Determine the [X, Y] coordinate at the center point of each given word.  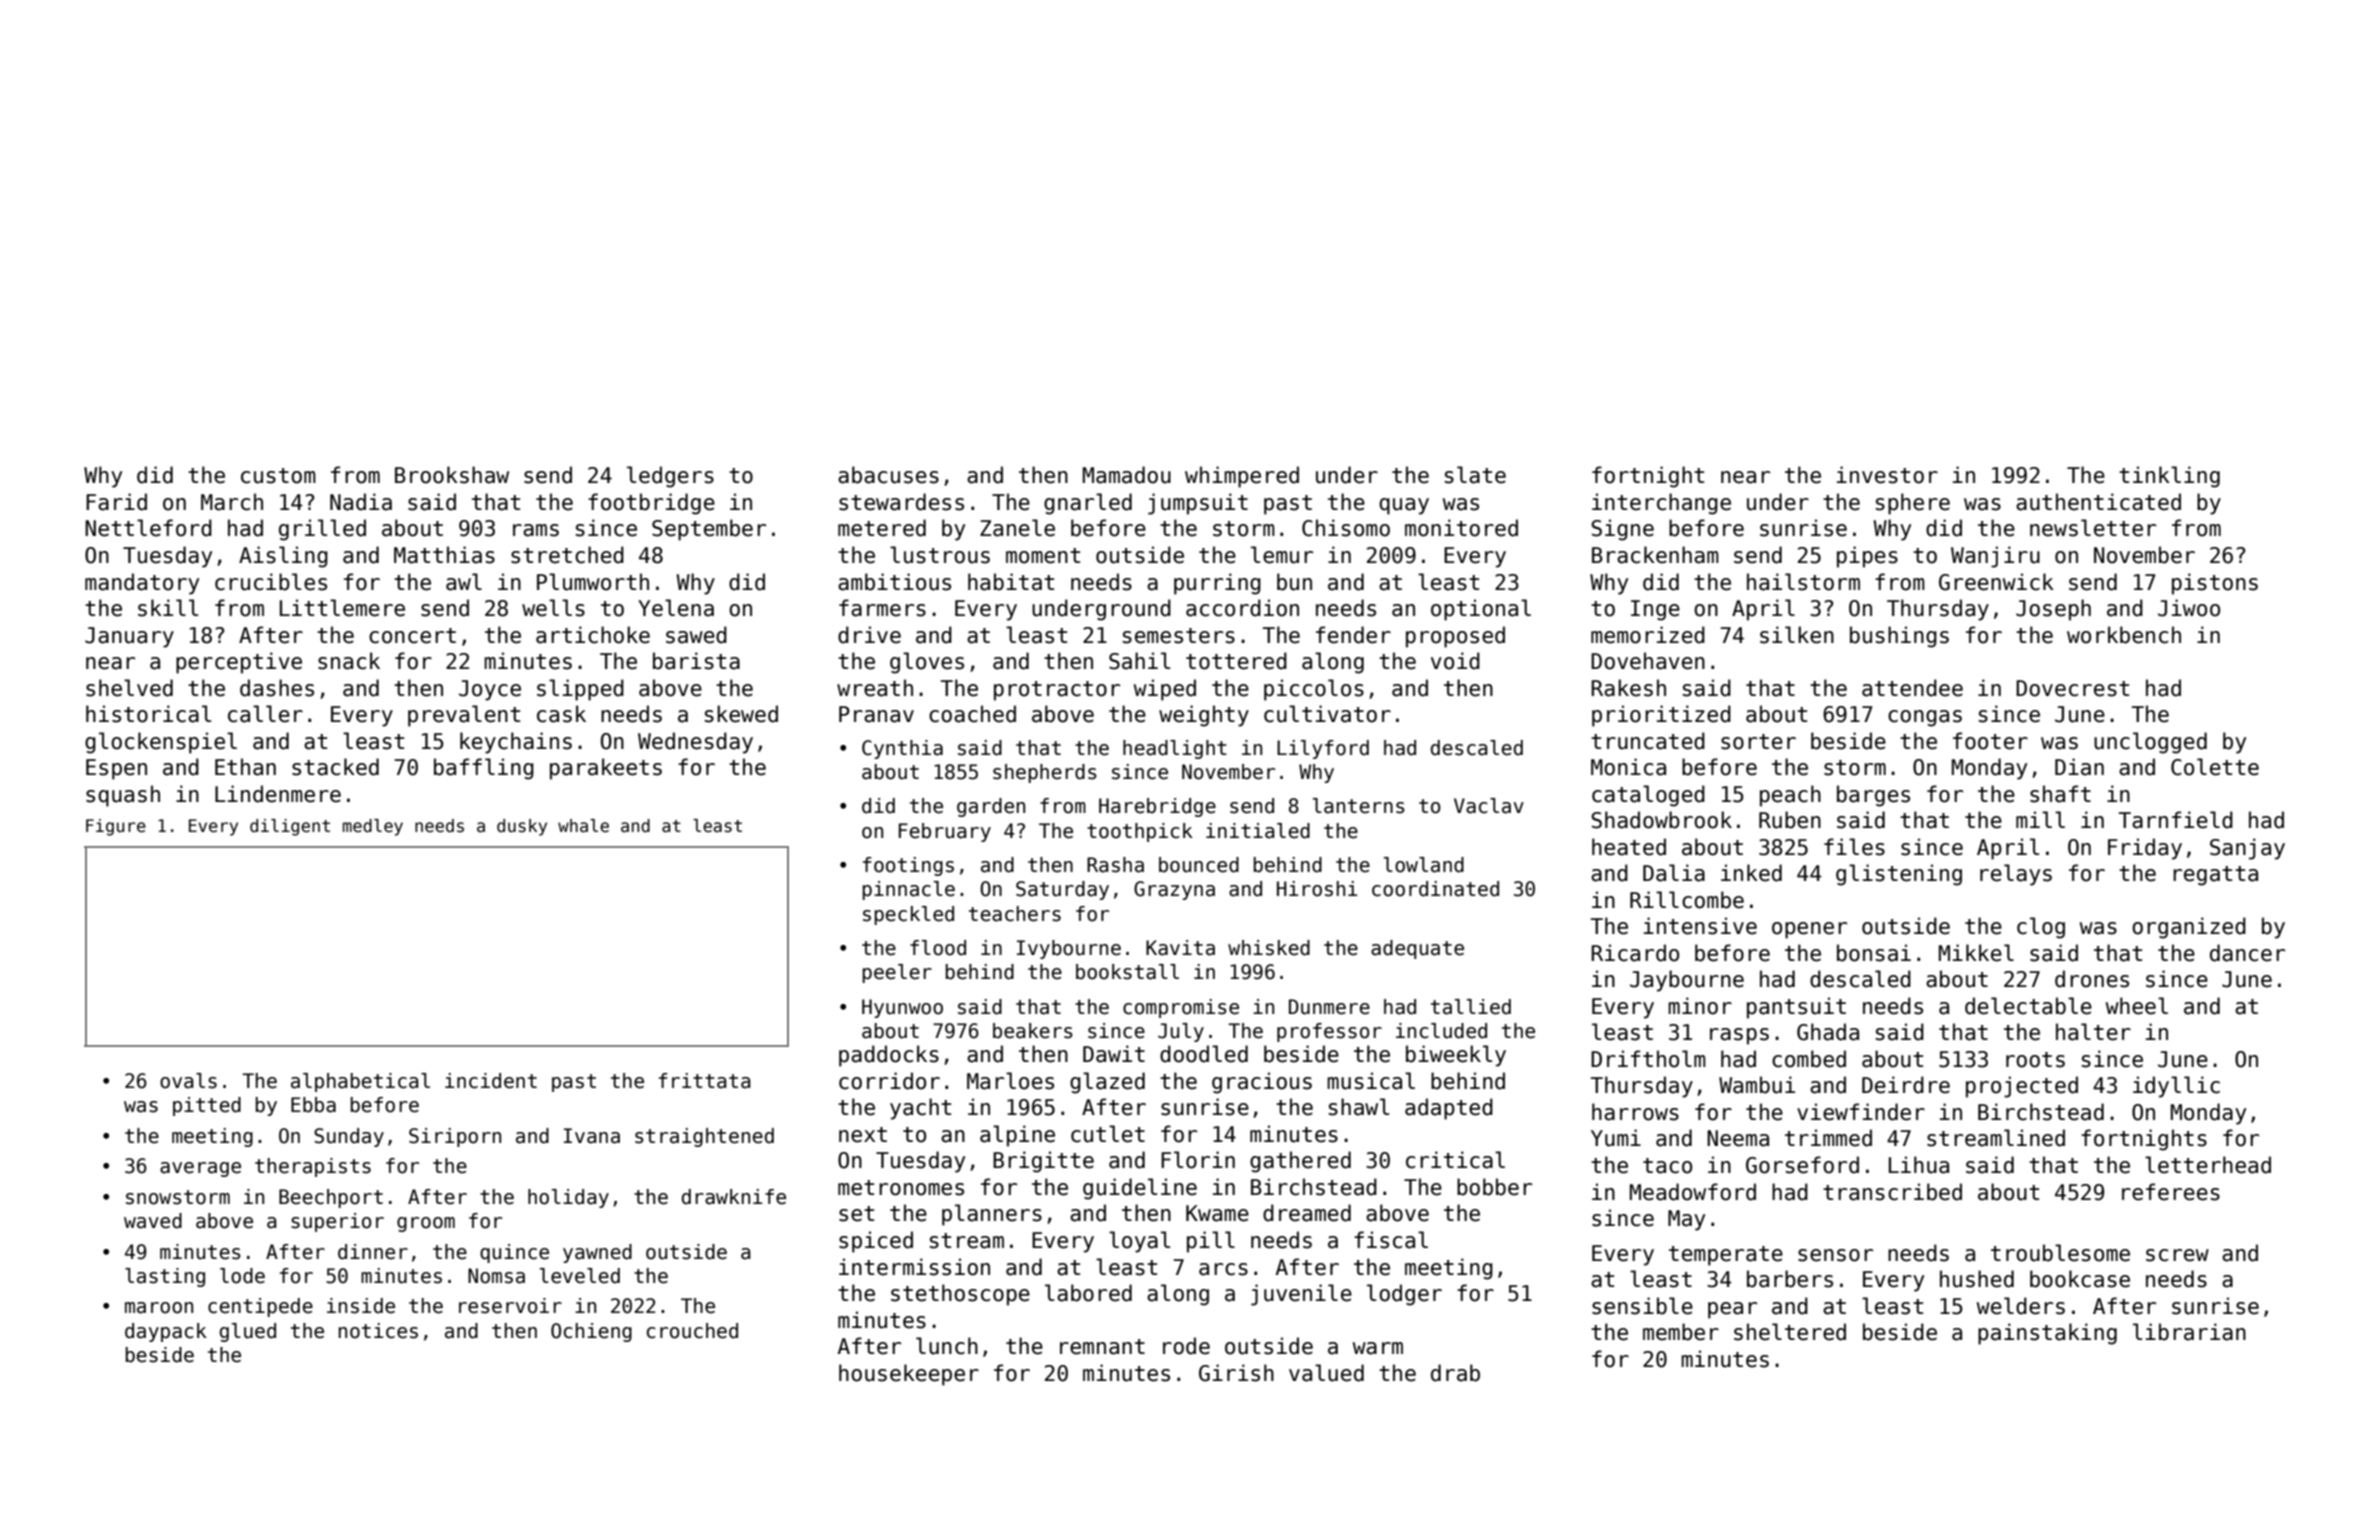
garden [991, 807]
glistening [1899, 875]
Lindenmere [278, 794]
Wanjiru [1995, 557]
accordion [1242, 608]
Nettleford [148, 528]
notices [378, 1331]
